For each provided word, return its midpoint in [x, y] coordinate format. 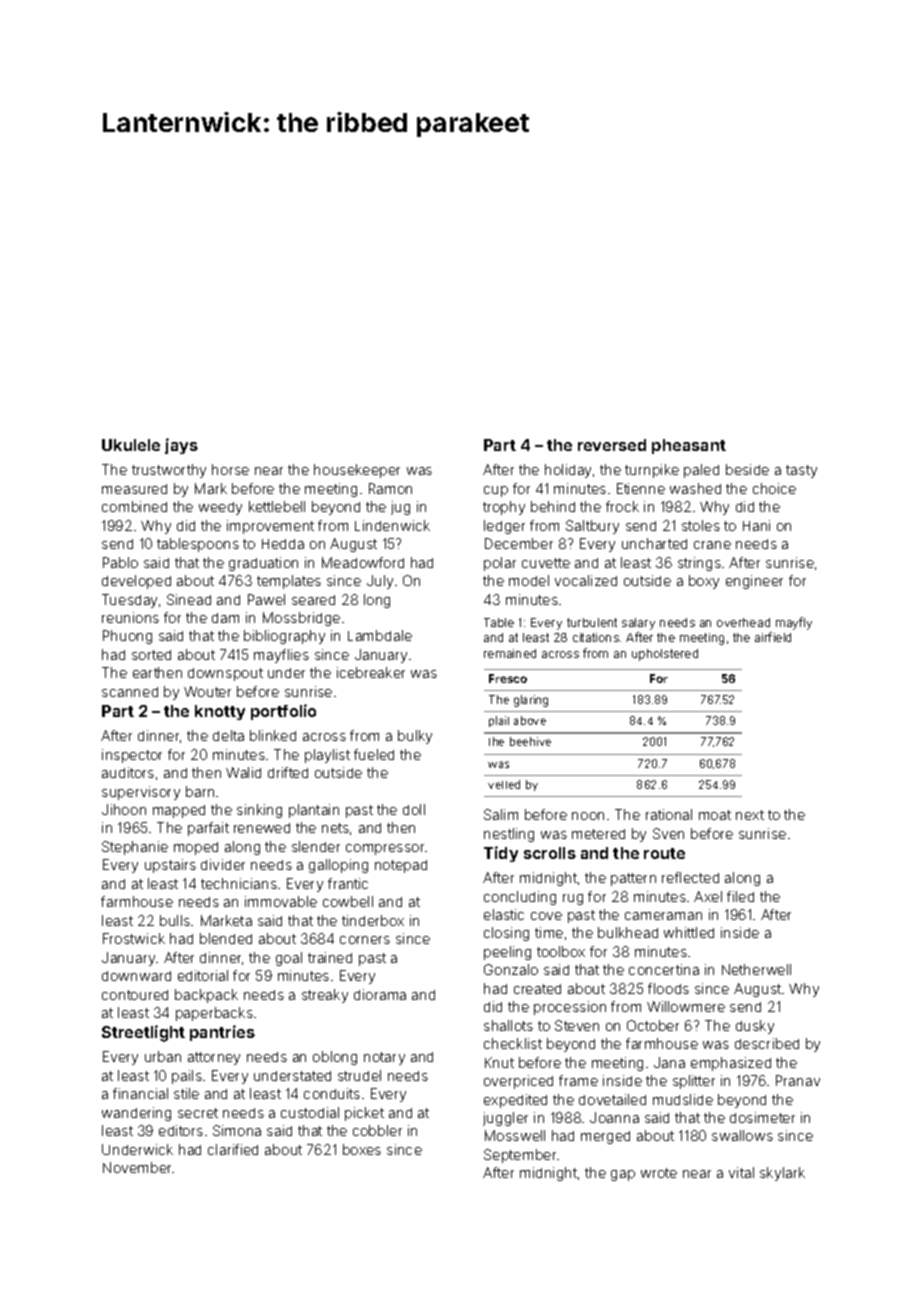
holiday [568, 471]
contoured [135, 995]
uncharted [654, 543]
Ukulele [131, 445]
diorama [380, 994]
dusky [755, 1027]
